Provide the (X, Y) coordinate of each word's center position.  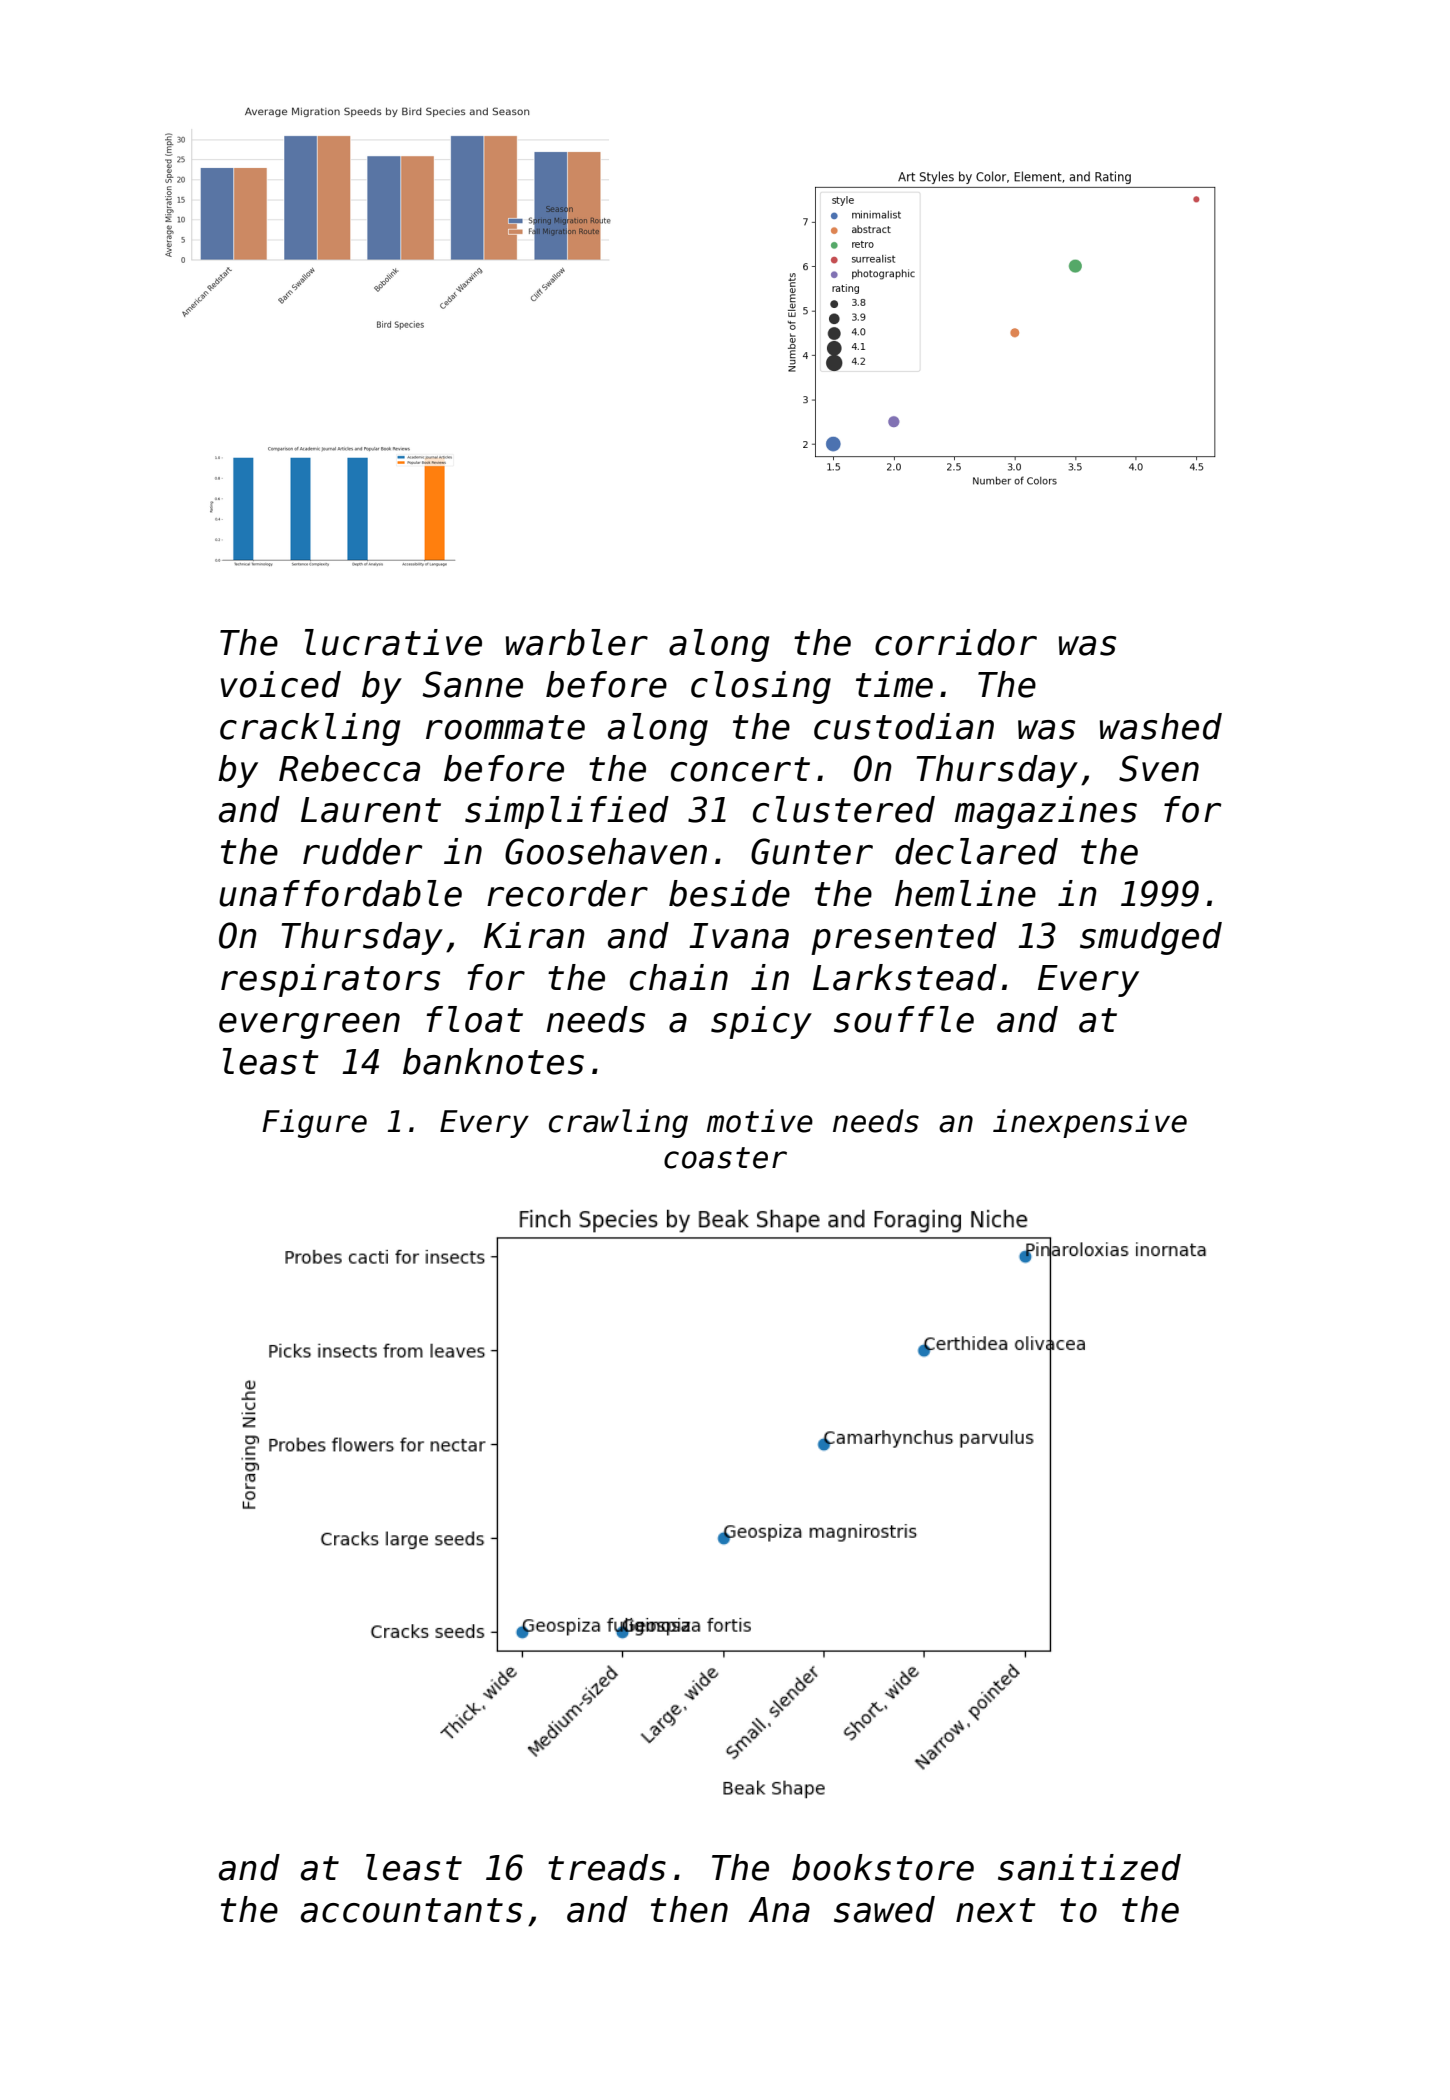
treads (607, 1867)
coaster (725, 1158)
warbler (577, 642)
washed (1161, 726)
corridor (956, 642)
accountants (411, 1910)
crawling (618, 1123)
